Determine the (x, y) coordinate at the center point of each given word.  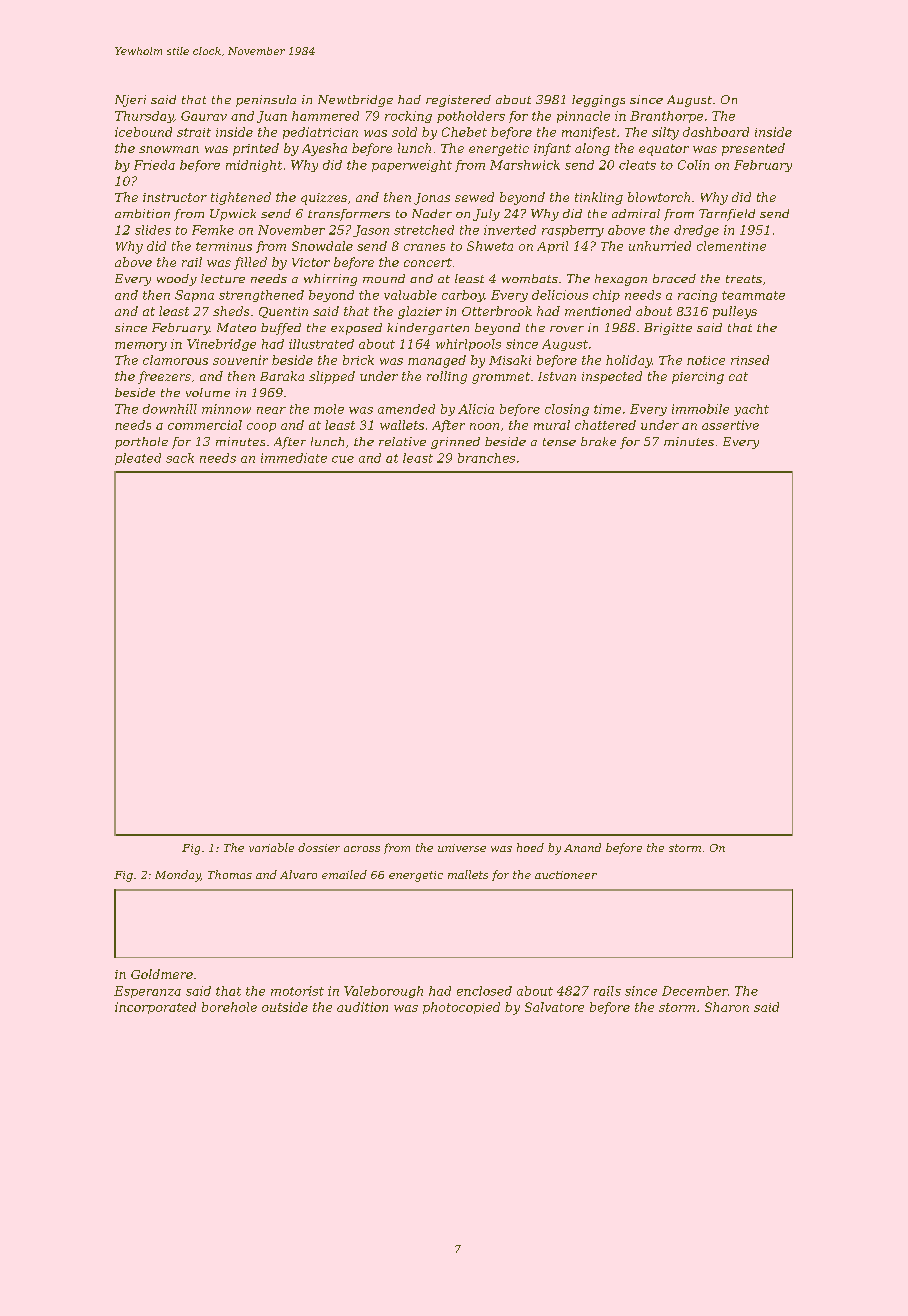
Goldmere (162, 974)
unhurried (660, 246)
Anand (582, 847)
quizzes (324, 199)
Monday (178, 876)
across (362, 849)
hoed (530, 847)
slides (153, 230)
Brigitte (668, 329)
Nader (432, 213)
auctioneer (566, 875)
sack (180, 458)
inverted (510, 230)
